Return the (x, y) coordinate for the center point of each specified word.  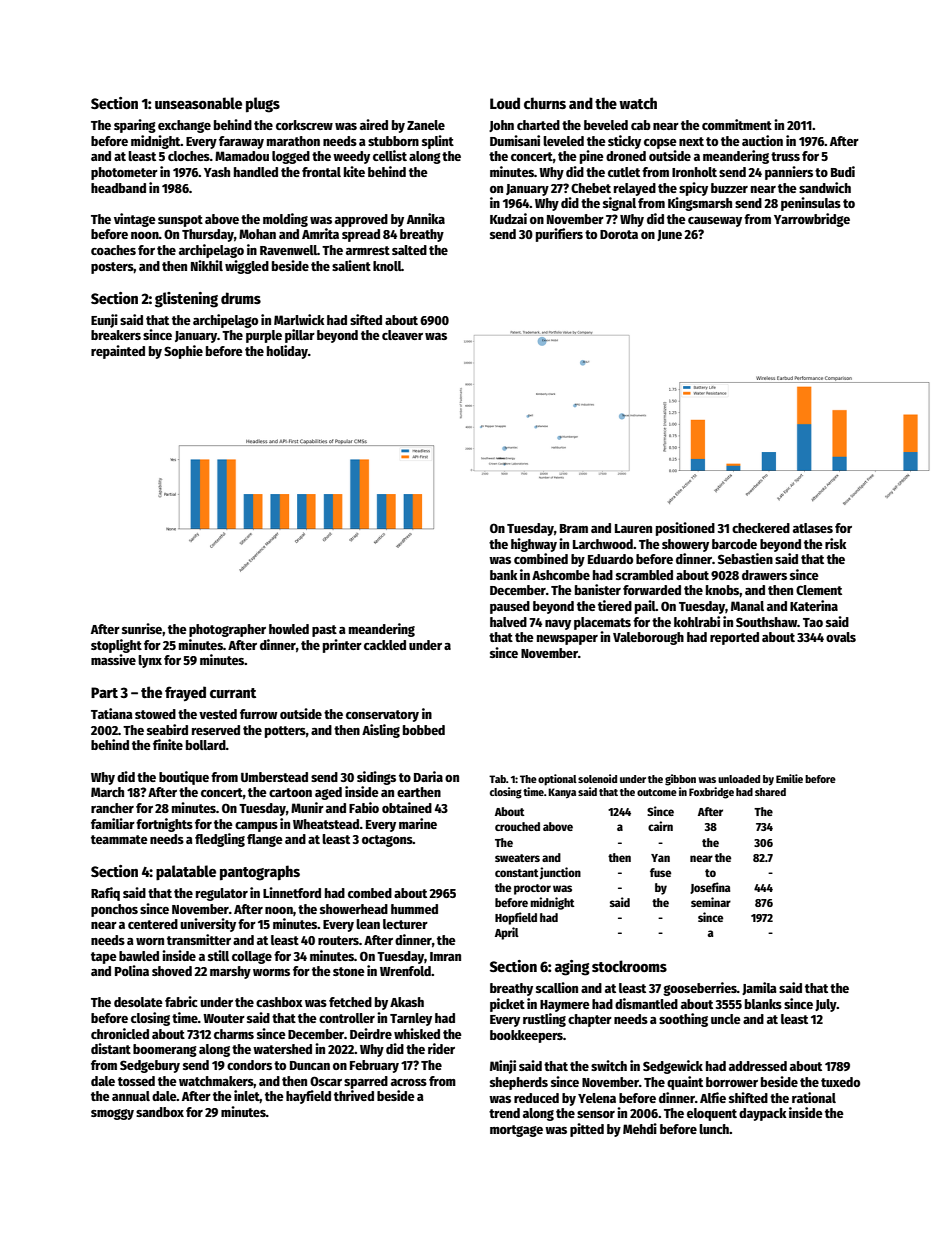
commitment (737, 124)
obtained (407, 807)
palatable (186, 873)
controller (347, 1018)
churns (545, 103)
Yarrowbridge (812, 220)
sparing (135, 126)
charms (234, 1034)
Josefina (710, 888)
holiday (287, 352)
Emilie (789, 778)
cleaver (402, 335)
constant (517, 873)
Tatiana (112, 713)
